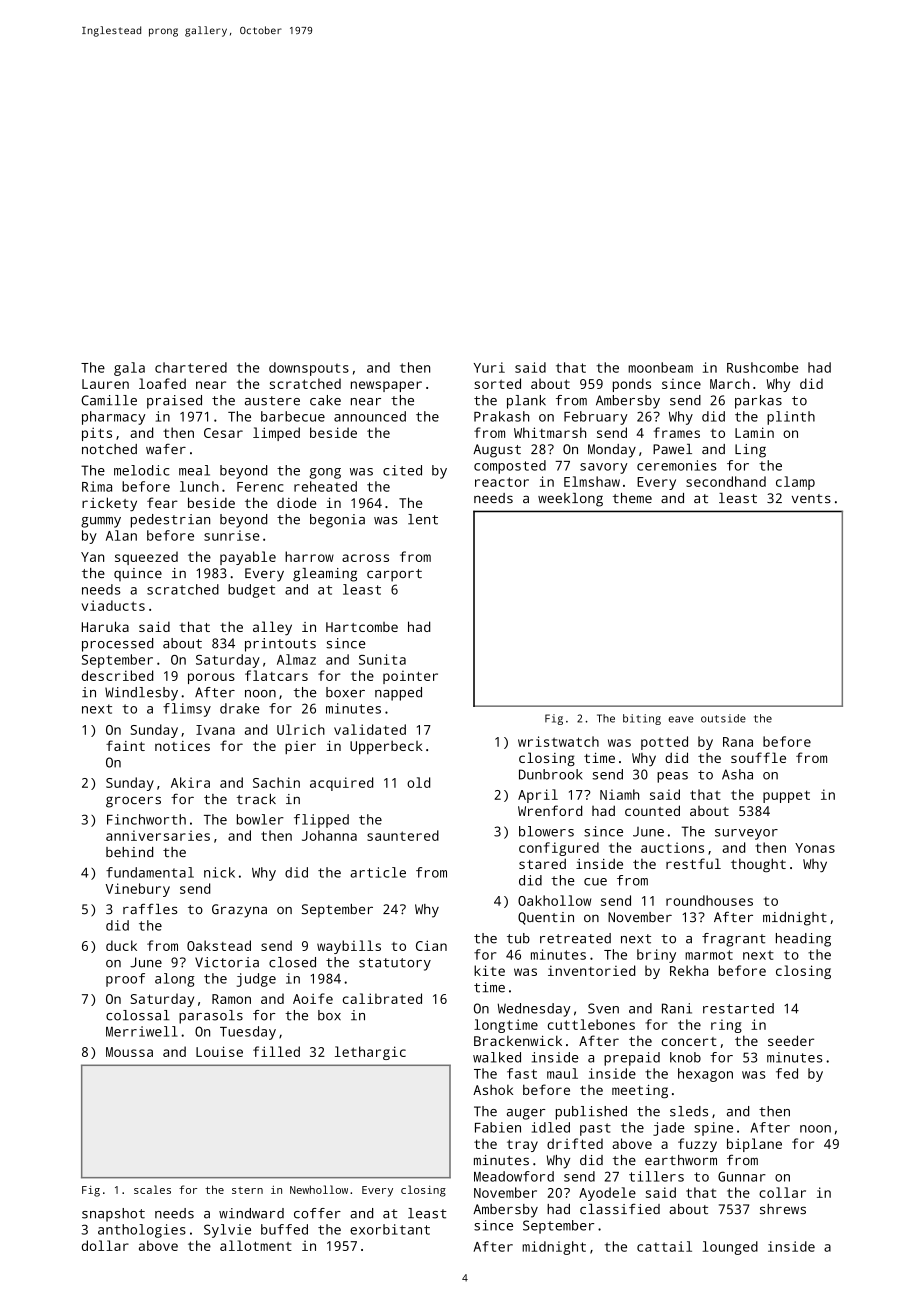  What do you see at coordinates (803, 940) in the screenshot?
I see `heading` at bounding box center [803, 940].
